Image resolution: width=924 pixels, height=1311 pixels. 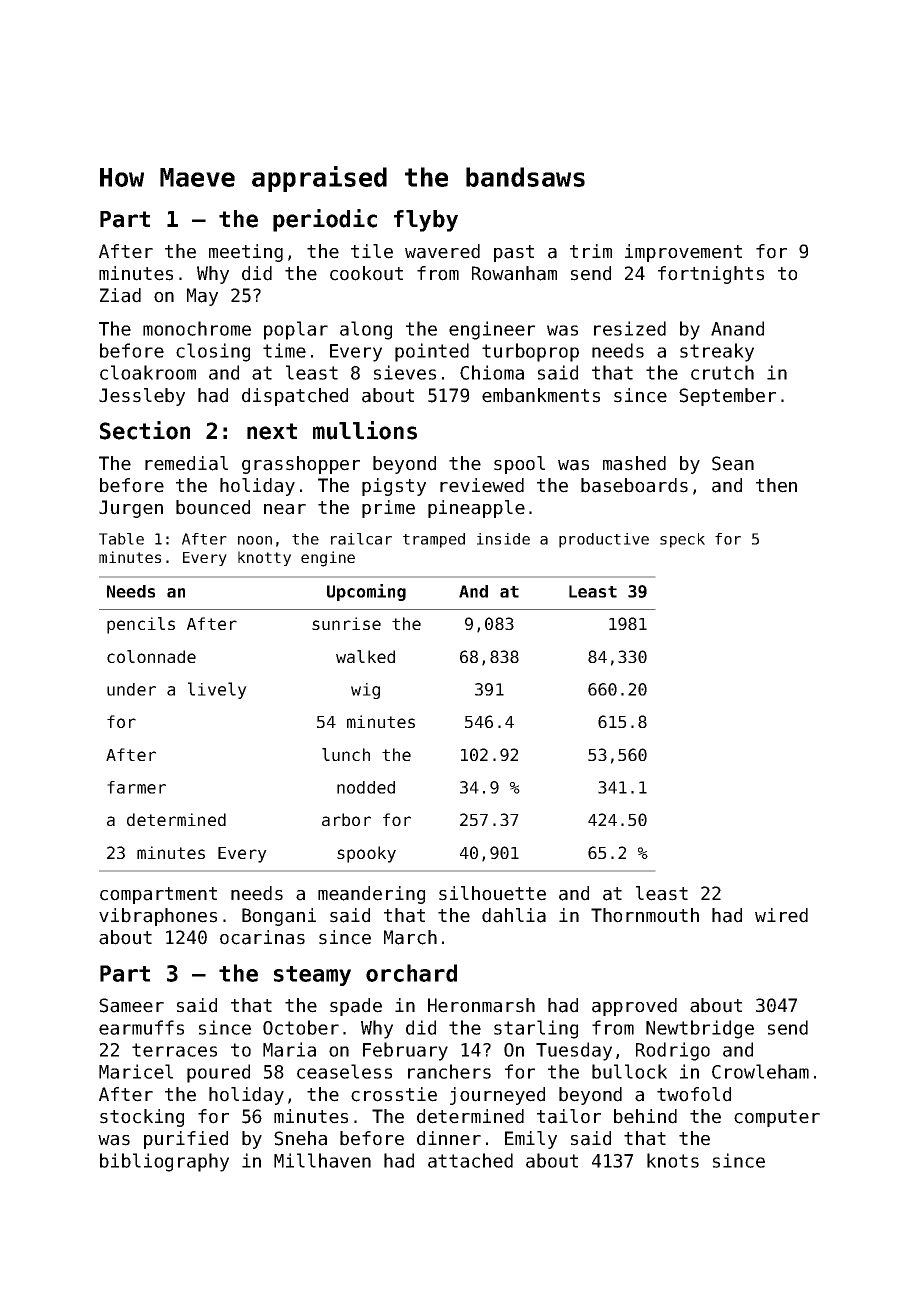 I want to click on wig, so click(x=365, y=691).
